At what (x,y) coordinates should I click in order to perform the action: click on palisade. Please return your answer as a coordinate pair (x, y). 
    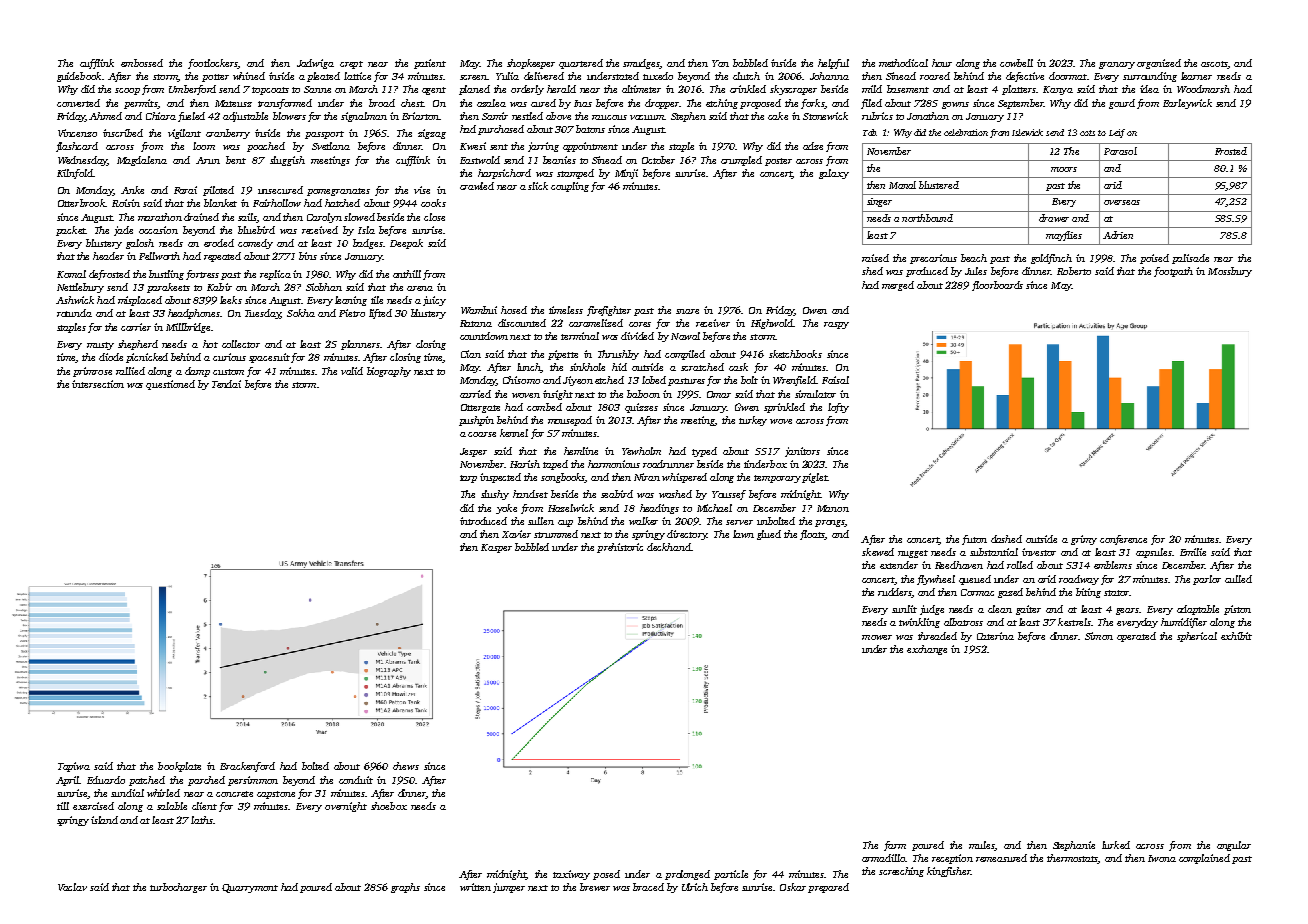
    Looking at the image, I should click on (1190, 259).
